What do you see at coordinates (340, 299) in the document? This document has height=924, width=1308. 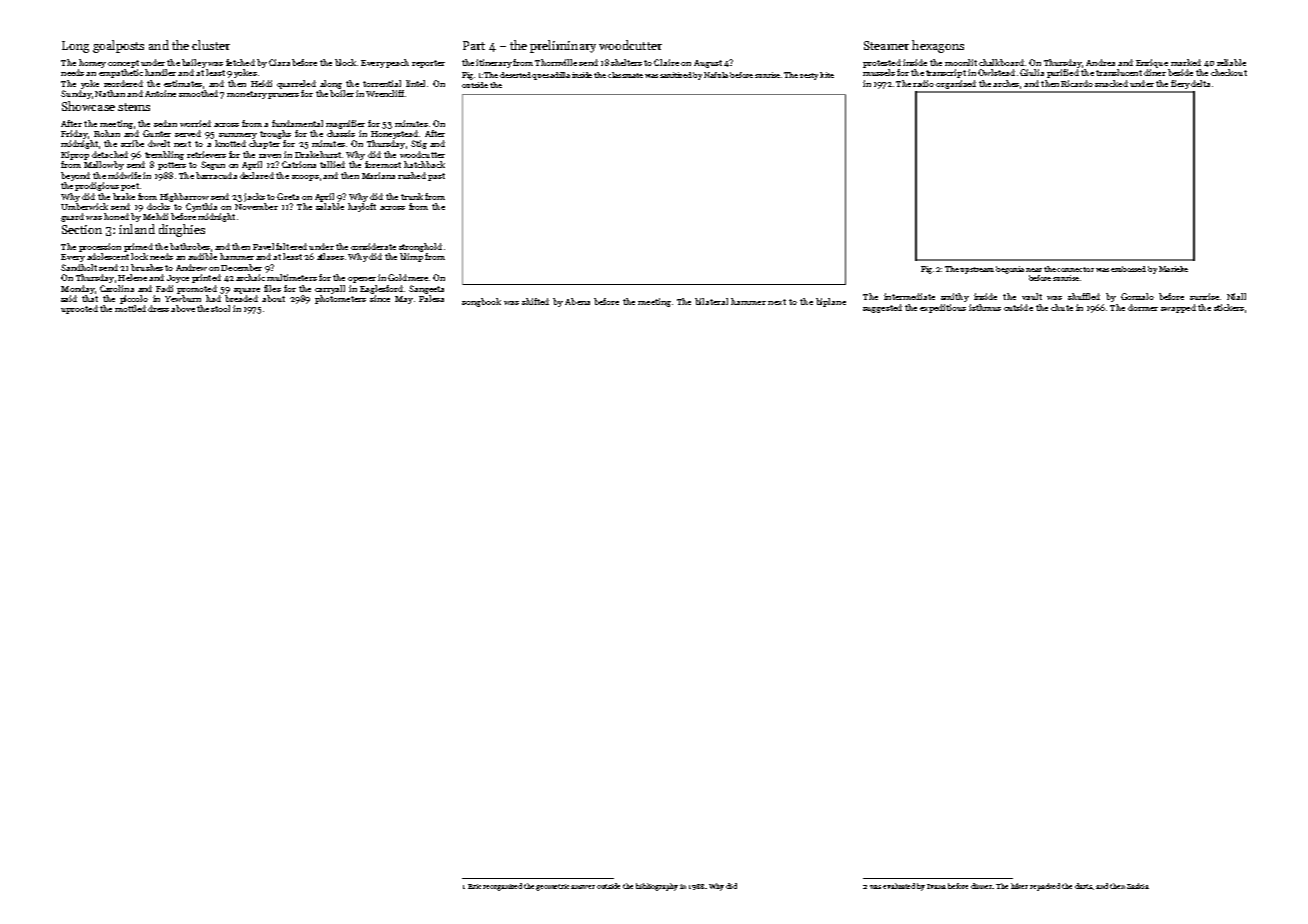 I see `photometers` at bounding box center [340, 299].
